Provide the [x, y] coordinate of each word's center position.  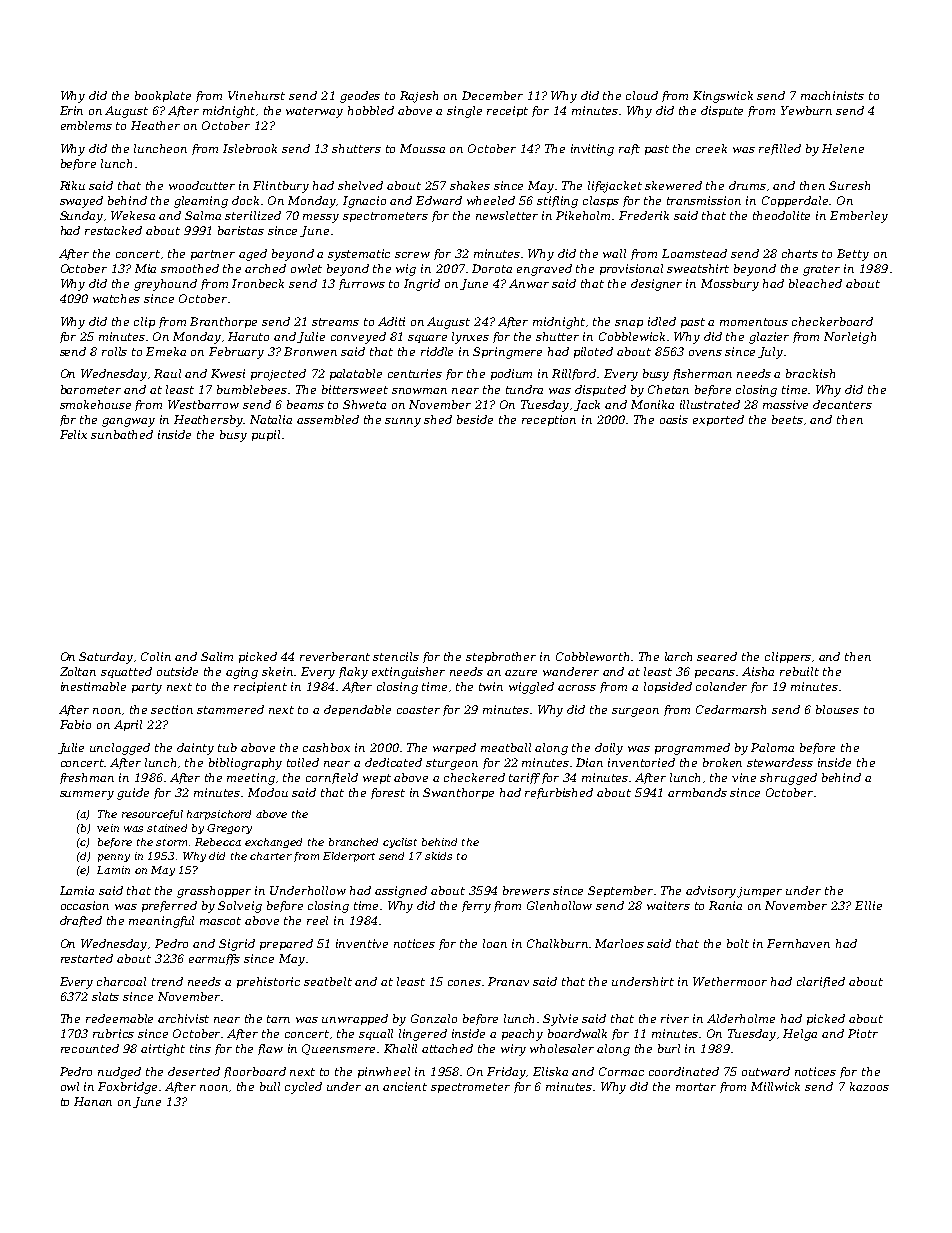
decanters [842, 404]
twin [491, 686]
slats [105, 996]
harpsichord [219, 815]
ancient [405, 1086]
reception [549, 420]
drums [747, 185]
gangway [128, 422]
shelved [360, 185]
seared [717, 656]
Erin [71, 110]
